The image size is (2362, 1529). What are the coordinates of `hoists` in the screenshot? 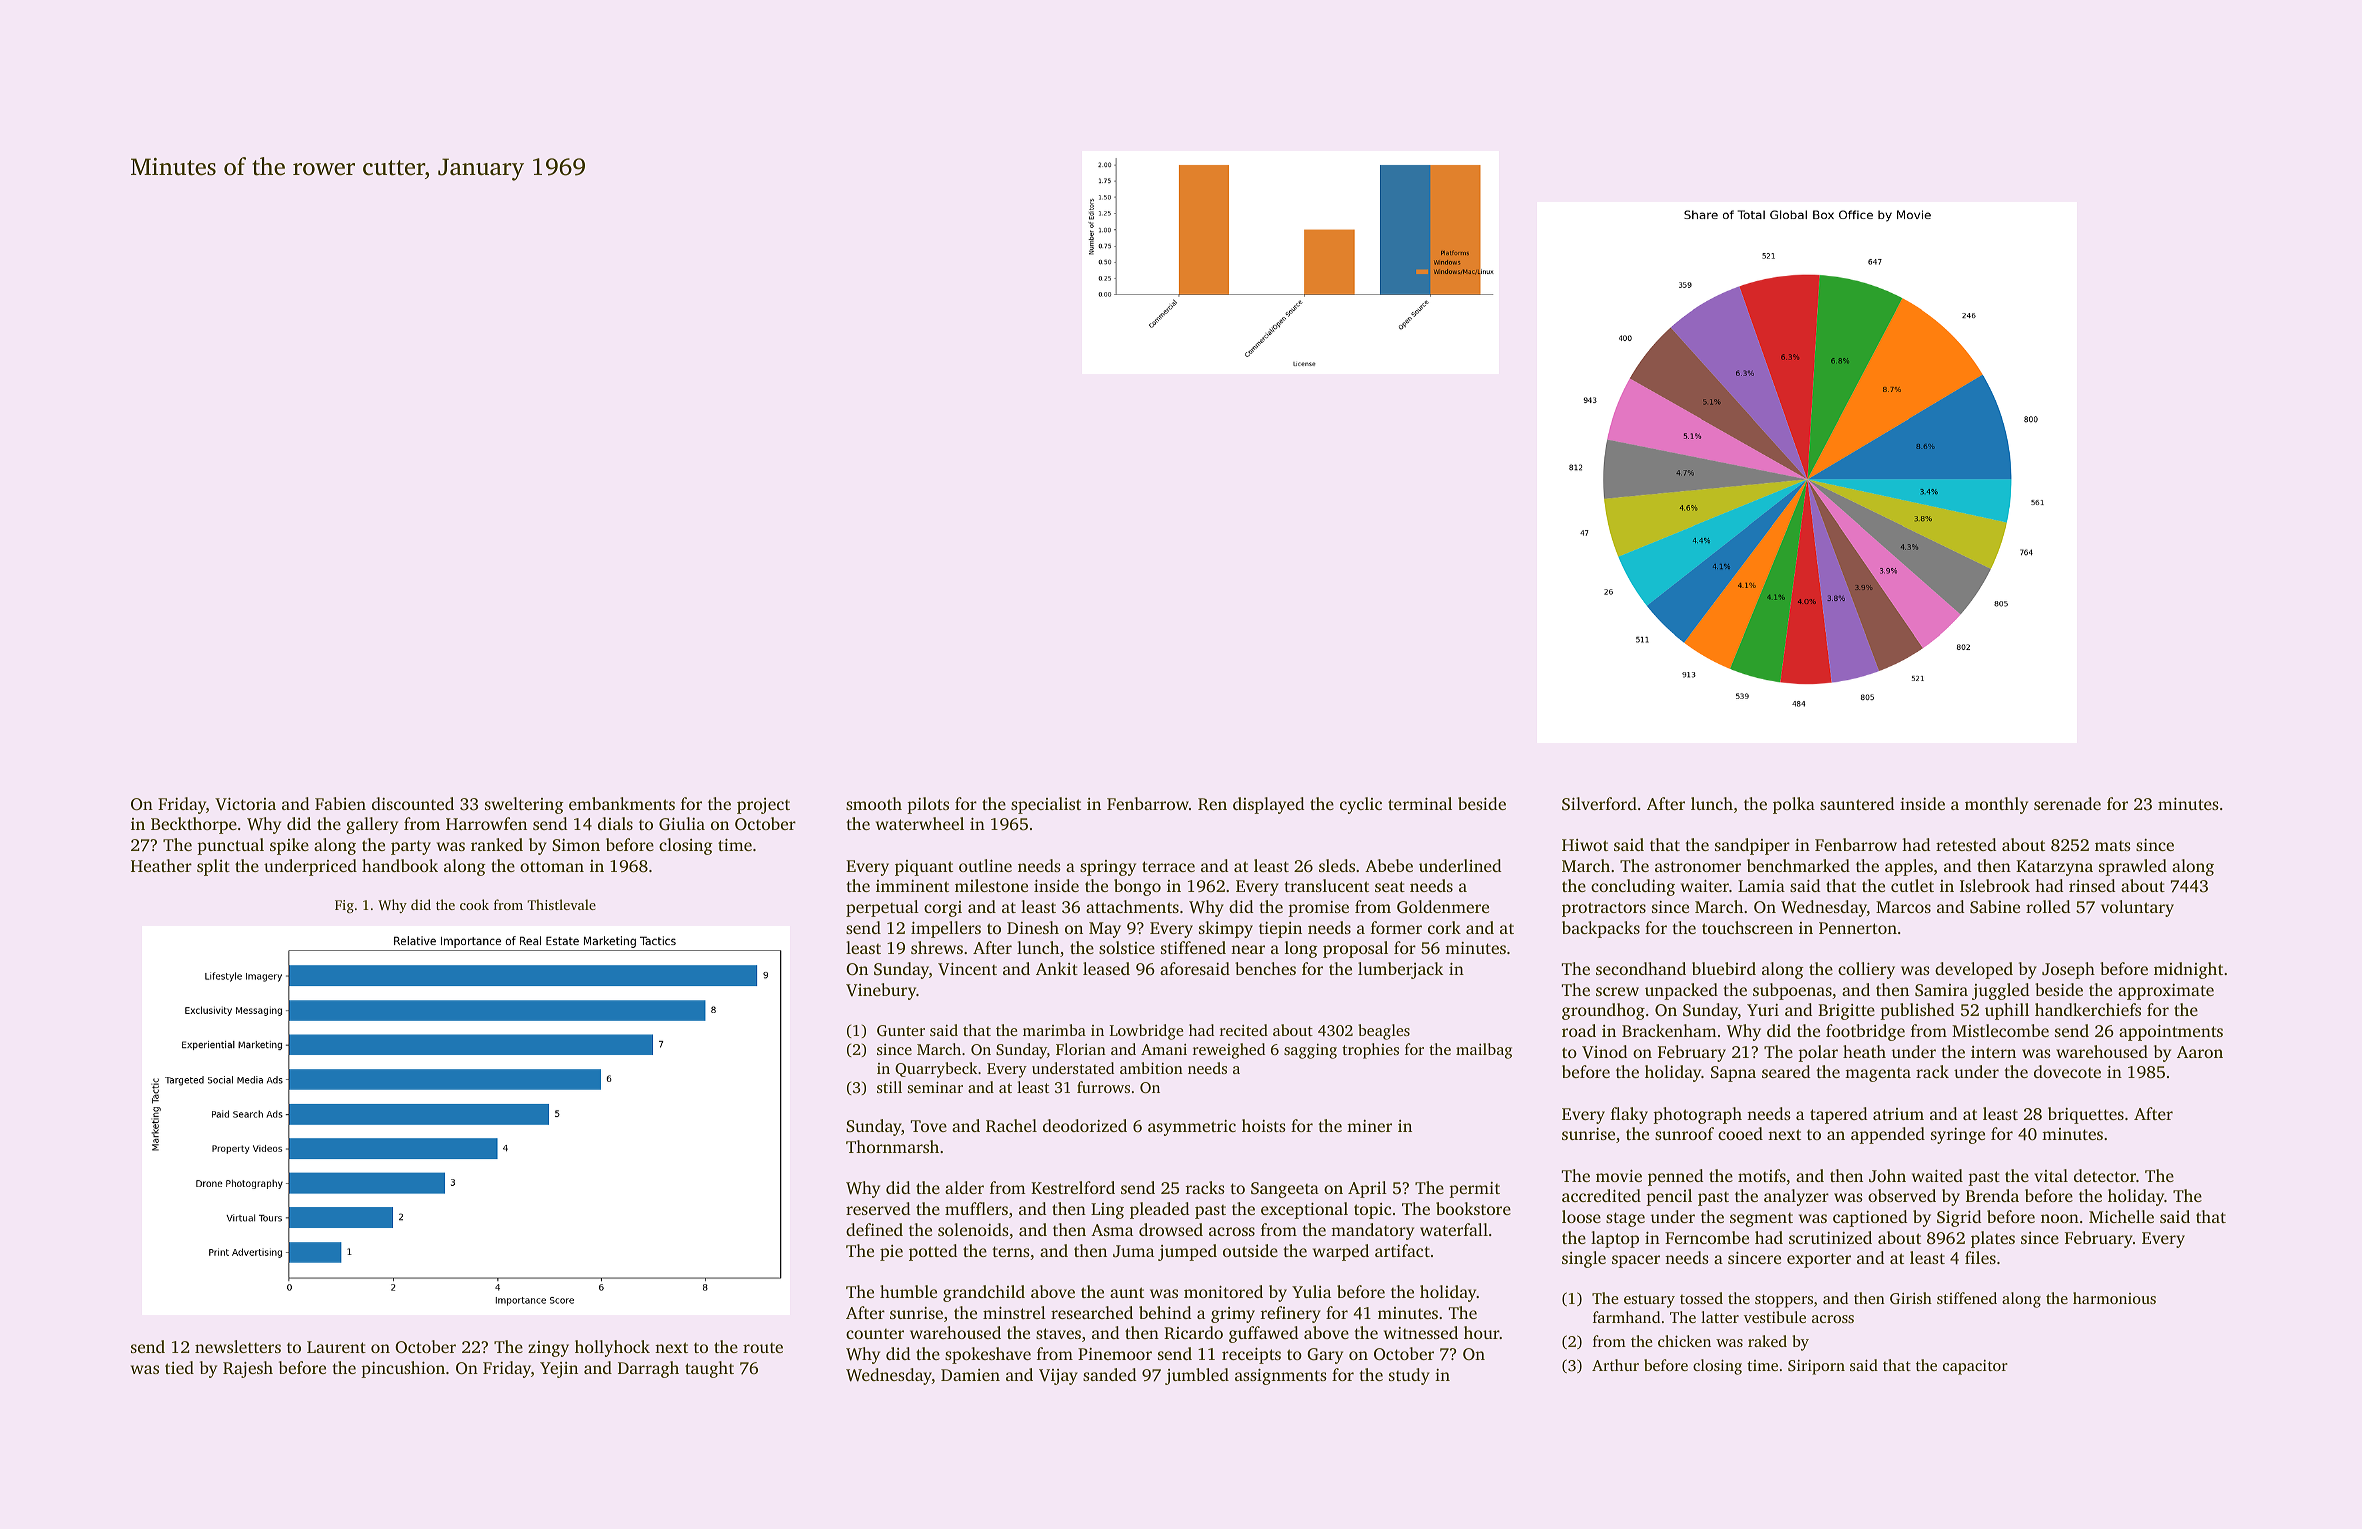 It's located at (1264, 1125).
